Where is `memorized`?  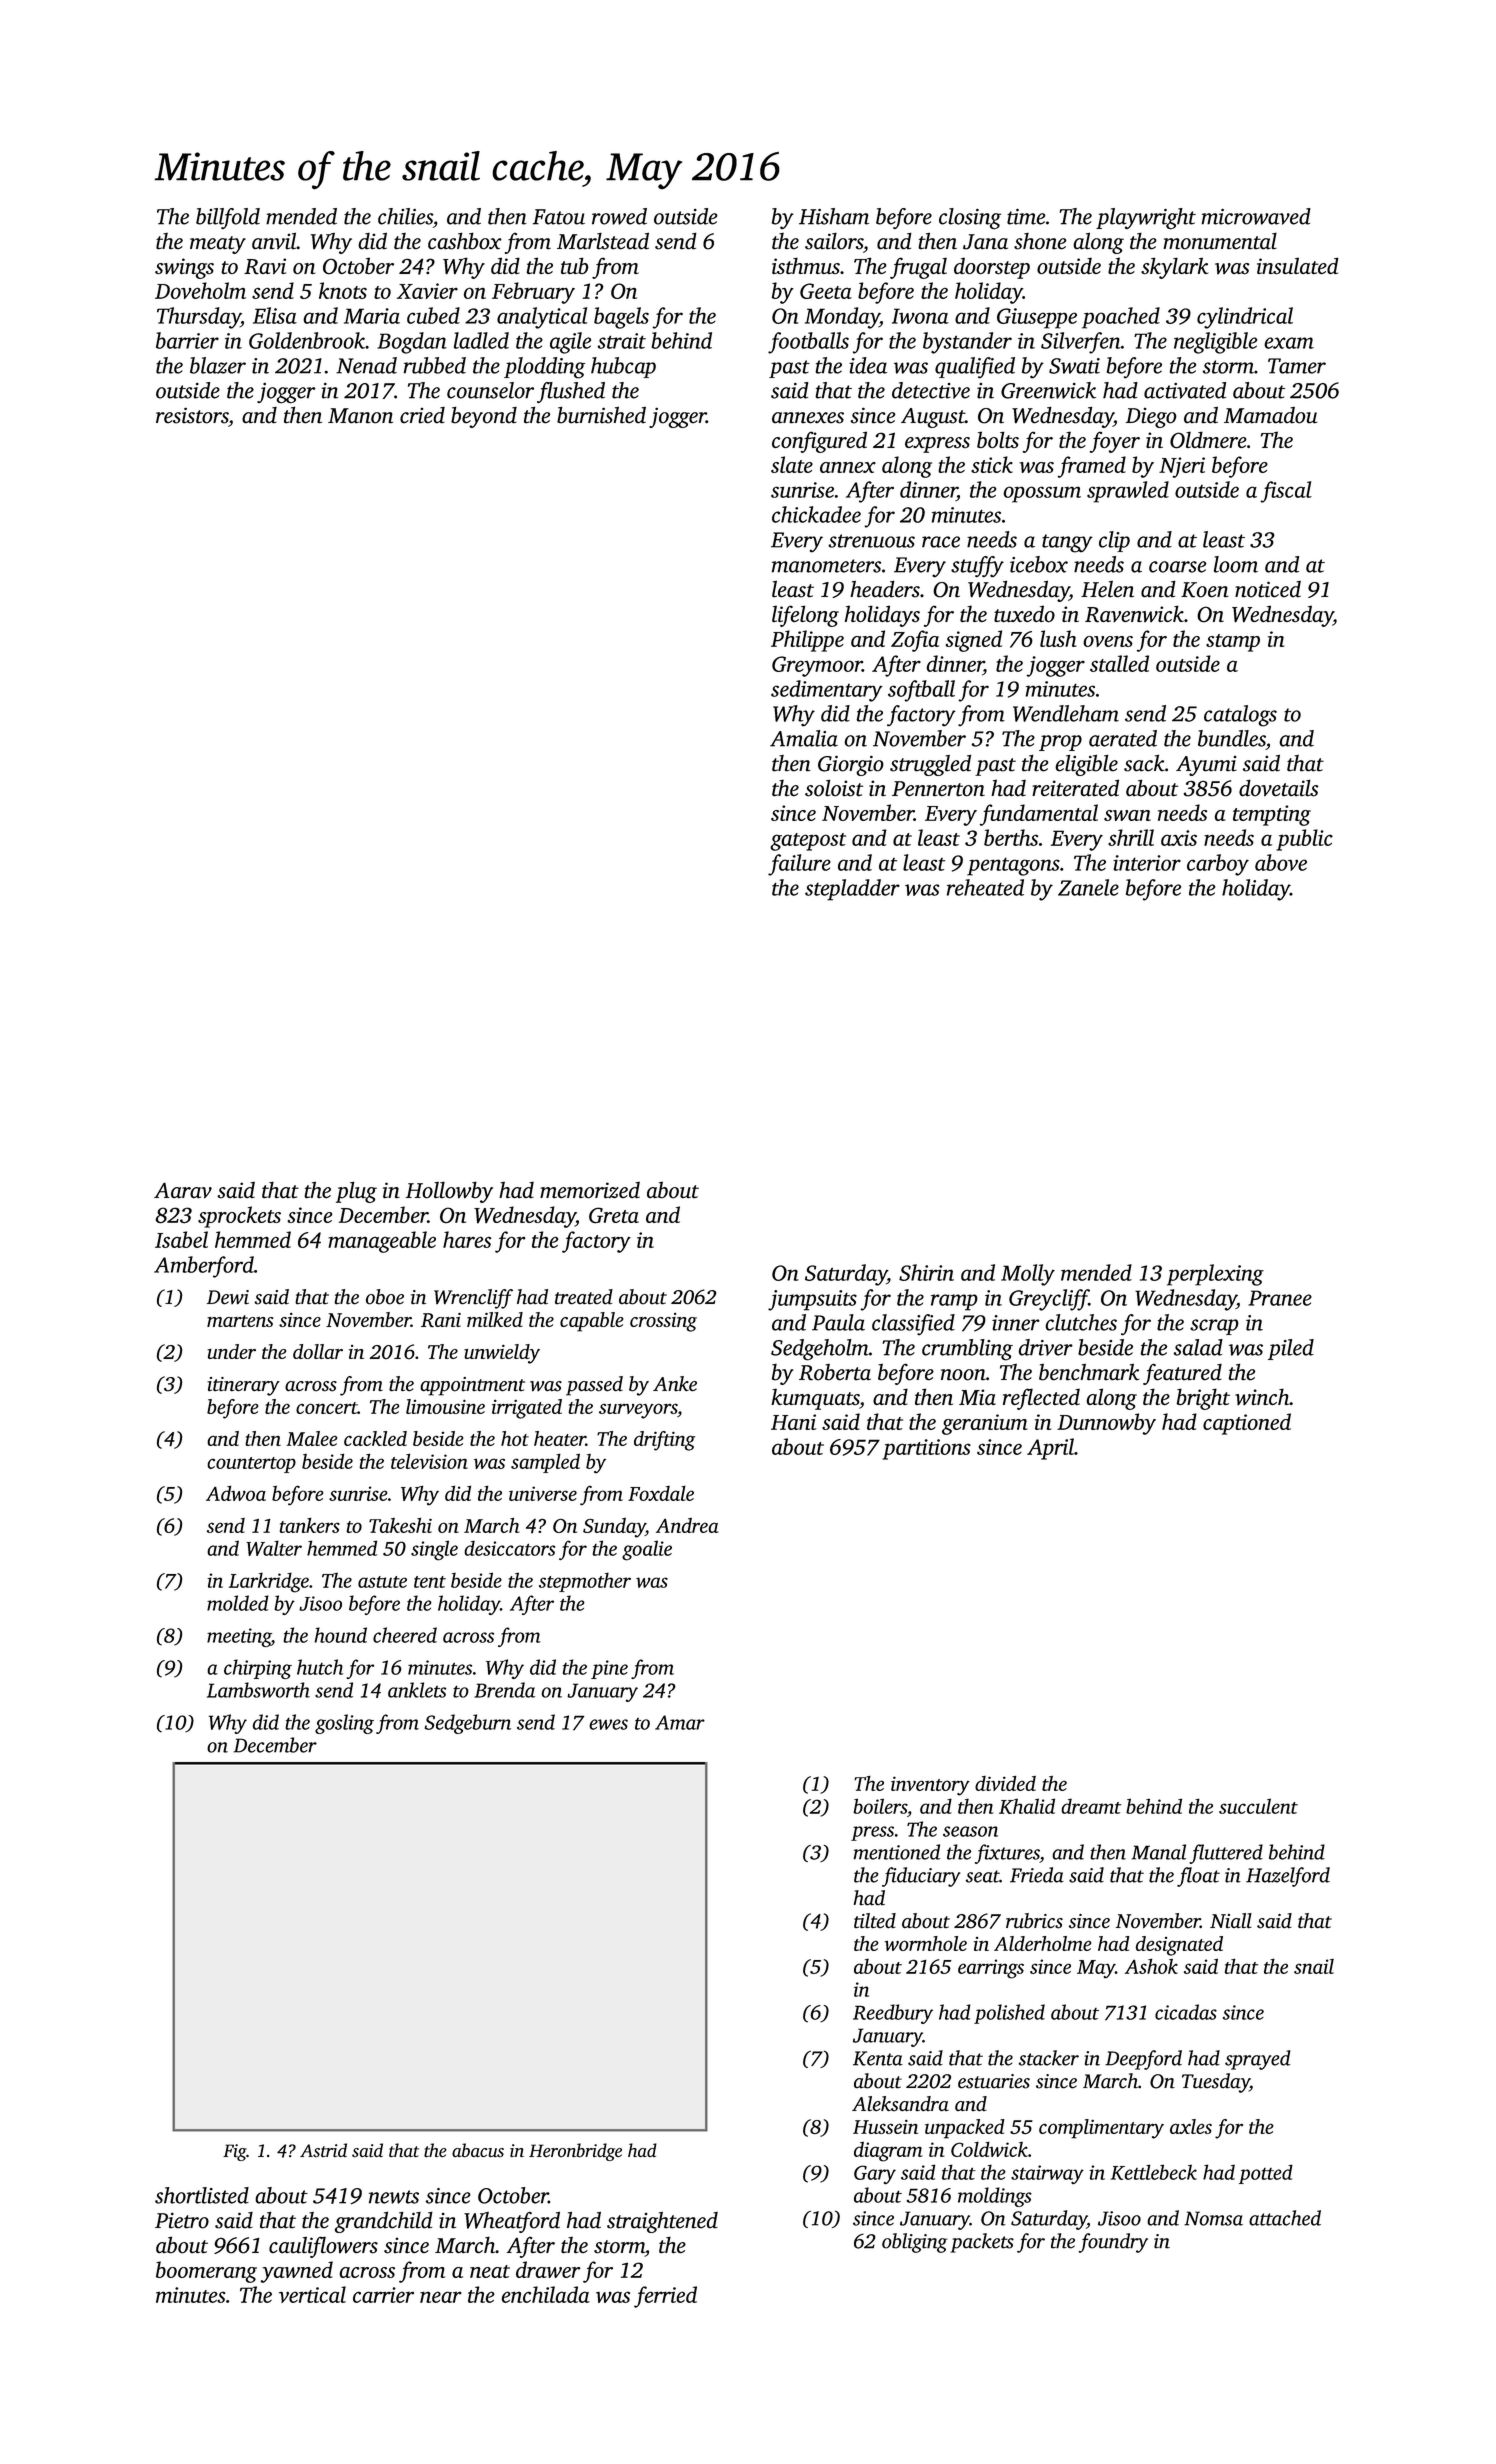 memorized is located at coordinates (590, 1190).
